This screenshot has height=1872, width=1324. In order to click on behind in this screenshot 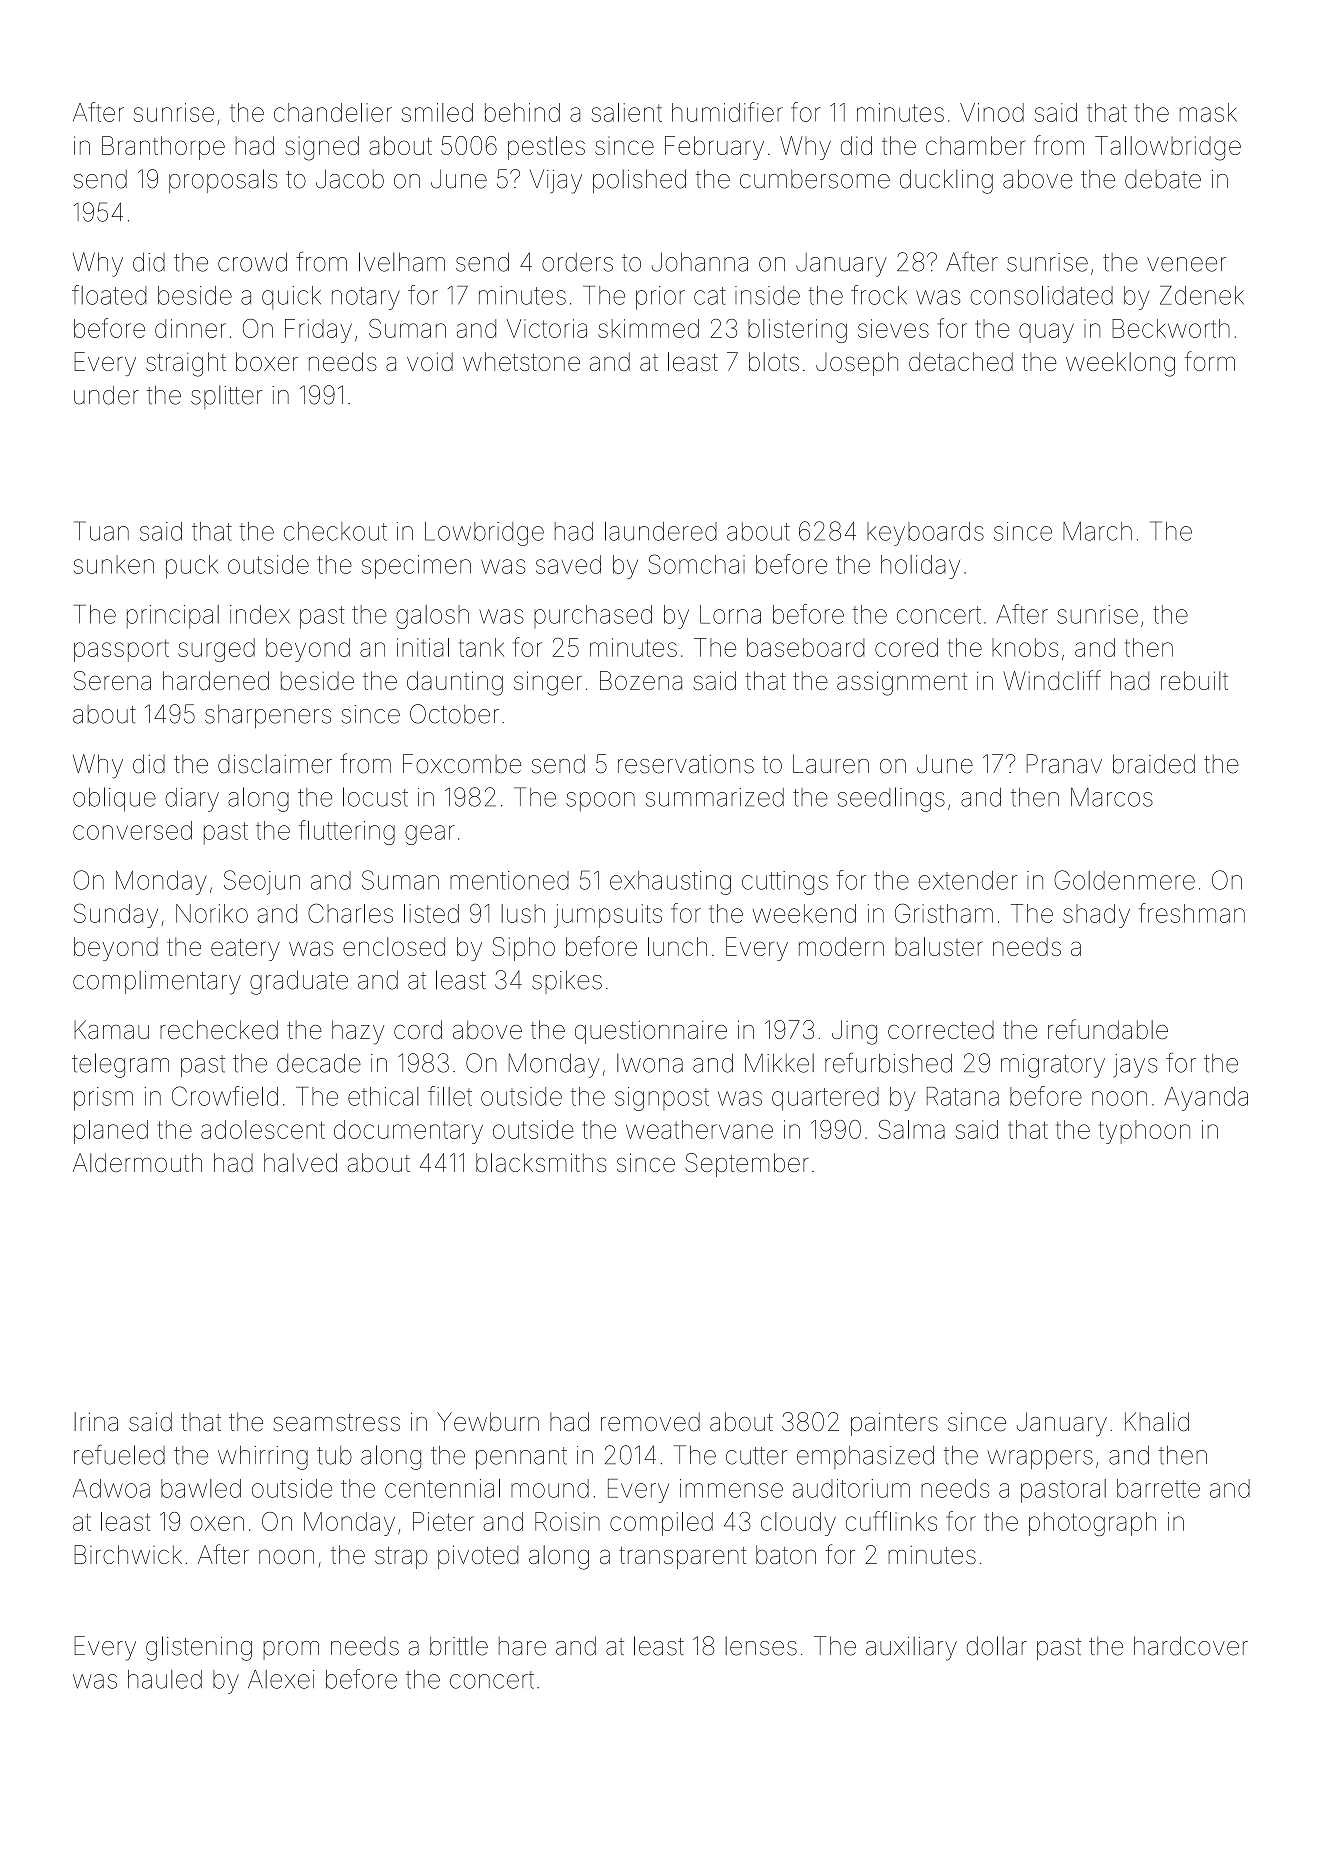, I will do `click(522, 112)`.
